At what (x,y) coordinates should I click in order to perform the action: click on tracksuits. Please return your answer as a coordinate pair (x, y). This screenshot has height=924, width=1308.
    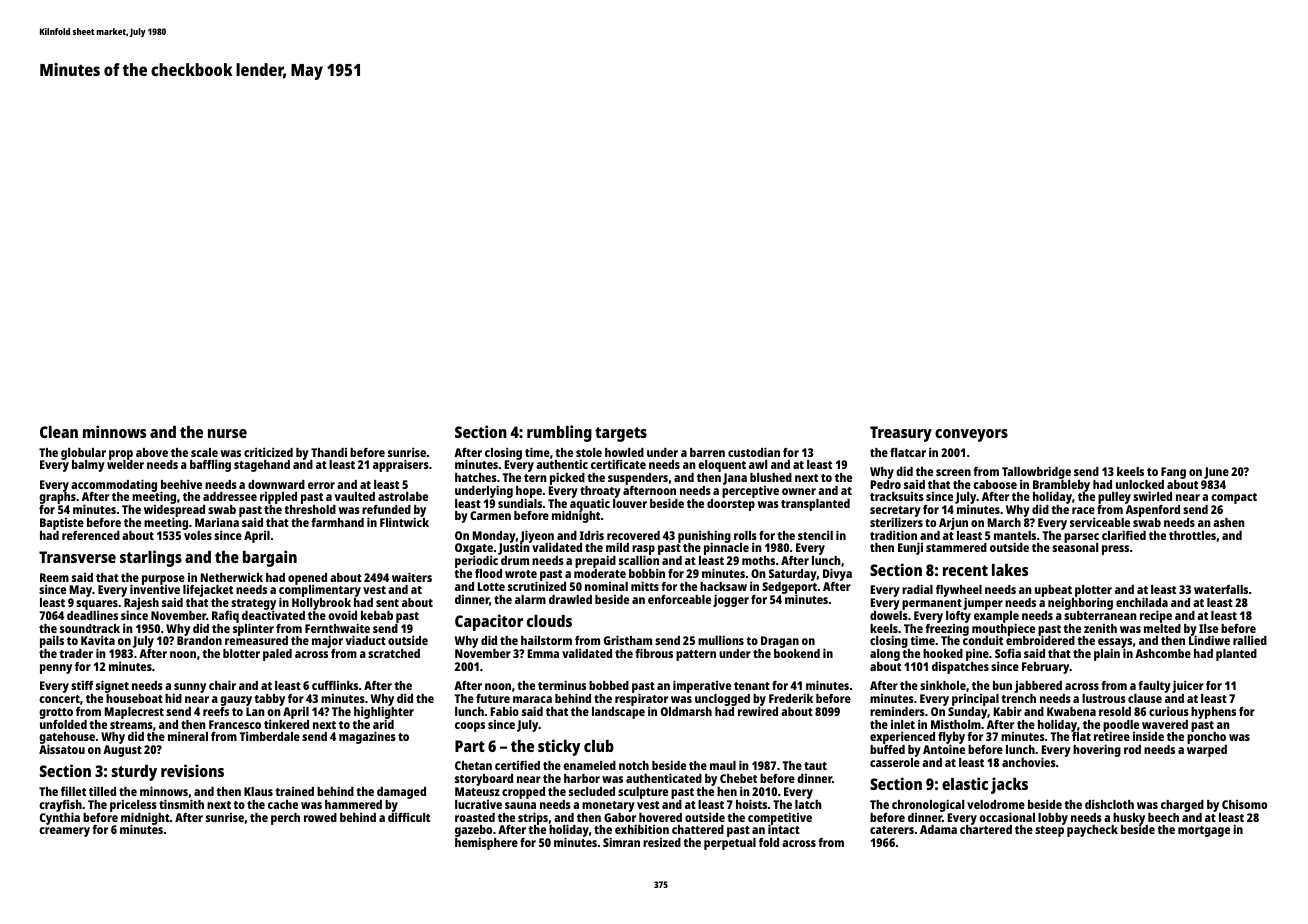
    Looking at the image, I should click on (897, 496).
